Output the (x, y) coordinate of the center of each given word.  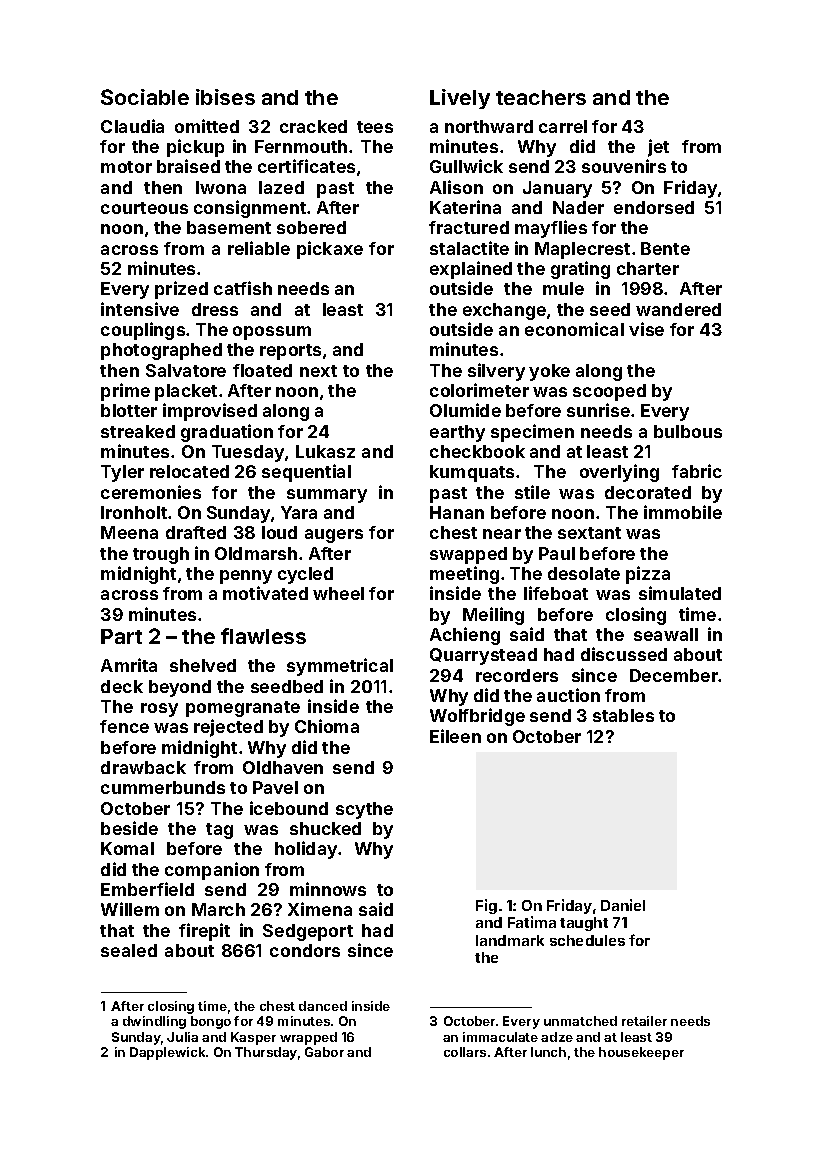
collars (465, 1052)
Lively (460, 99)
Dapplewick (167, 1053)
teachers (541, 97)
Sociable (145, 97)
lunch (548, 1052)
